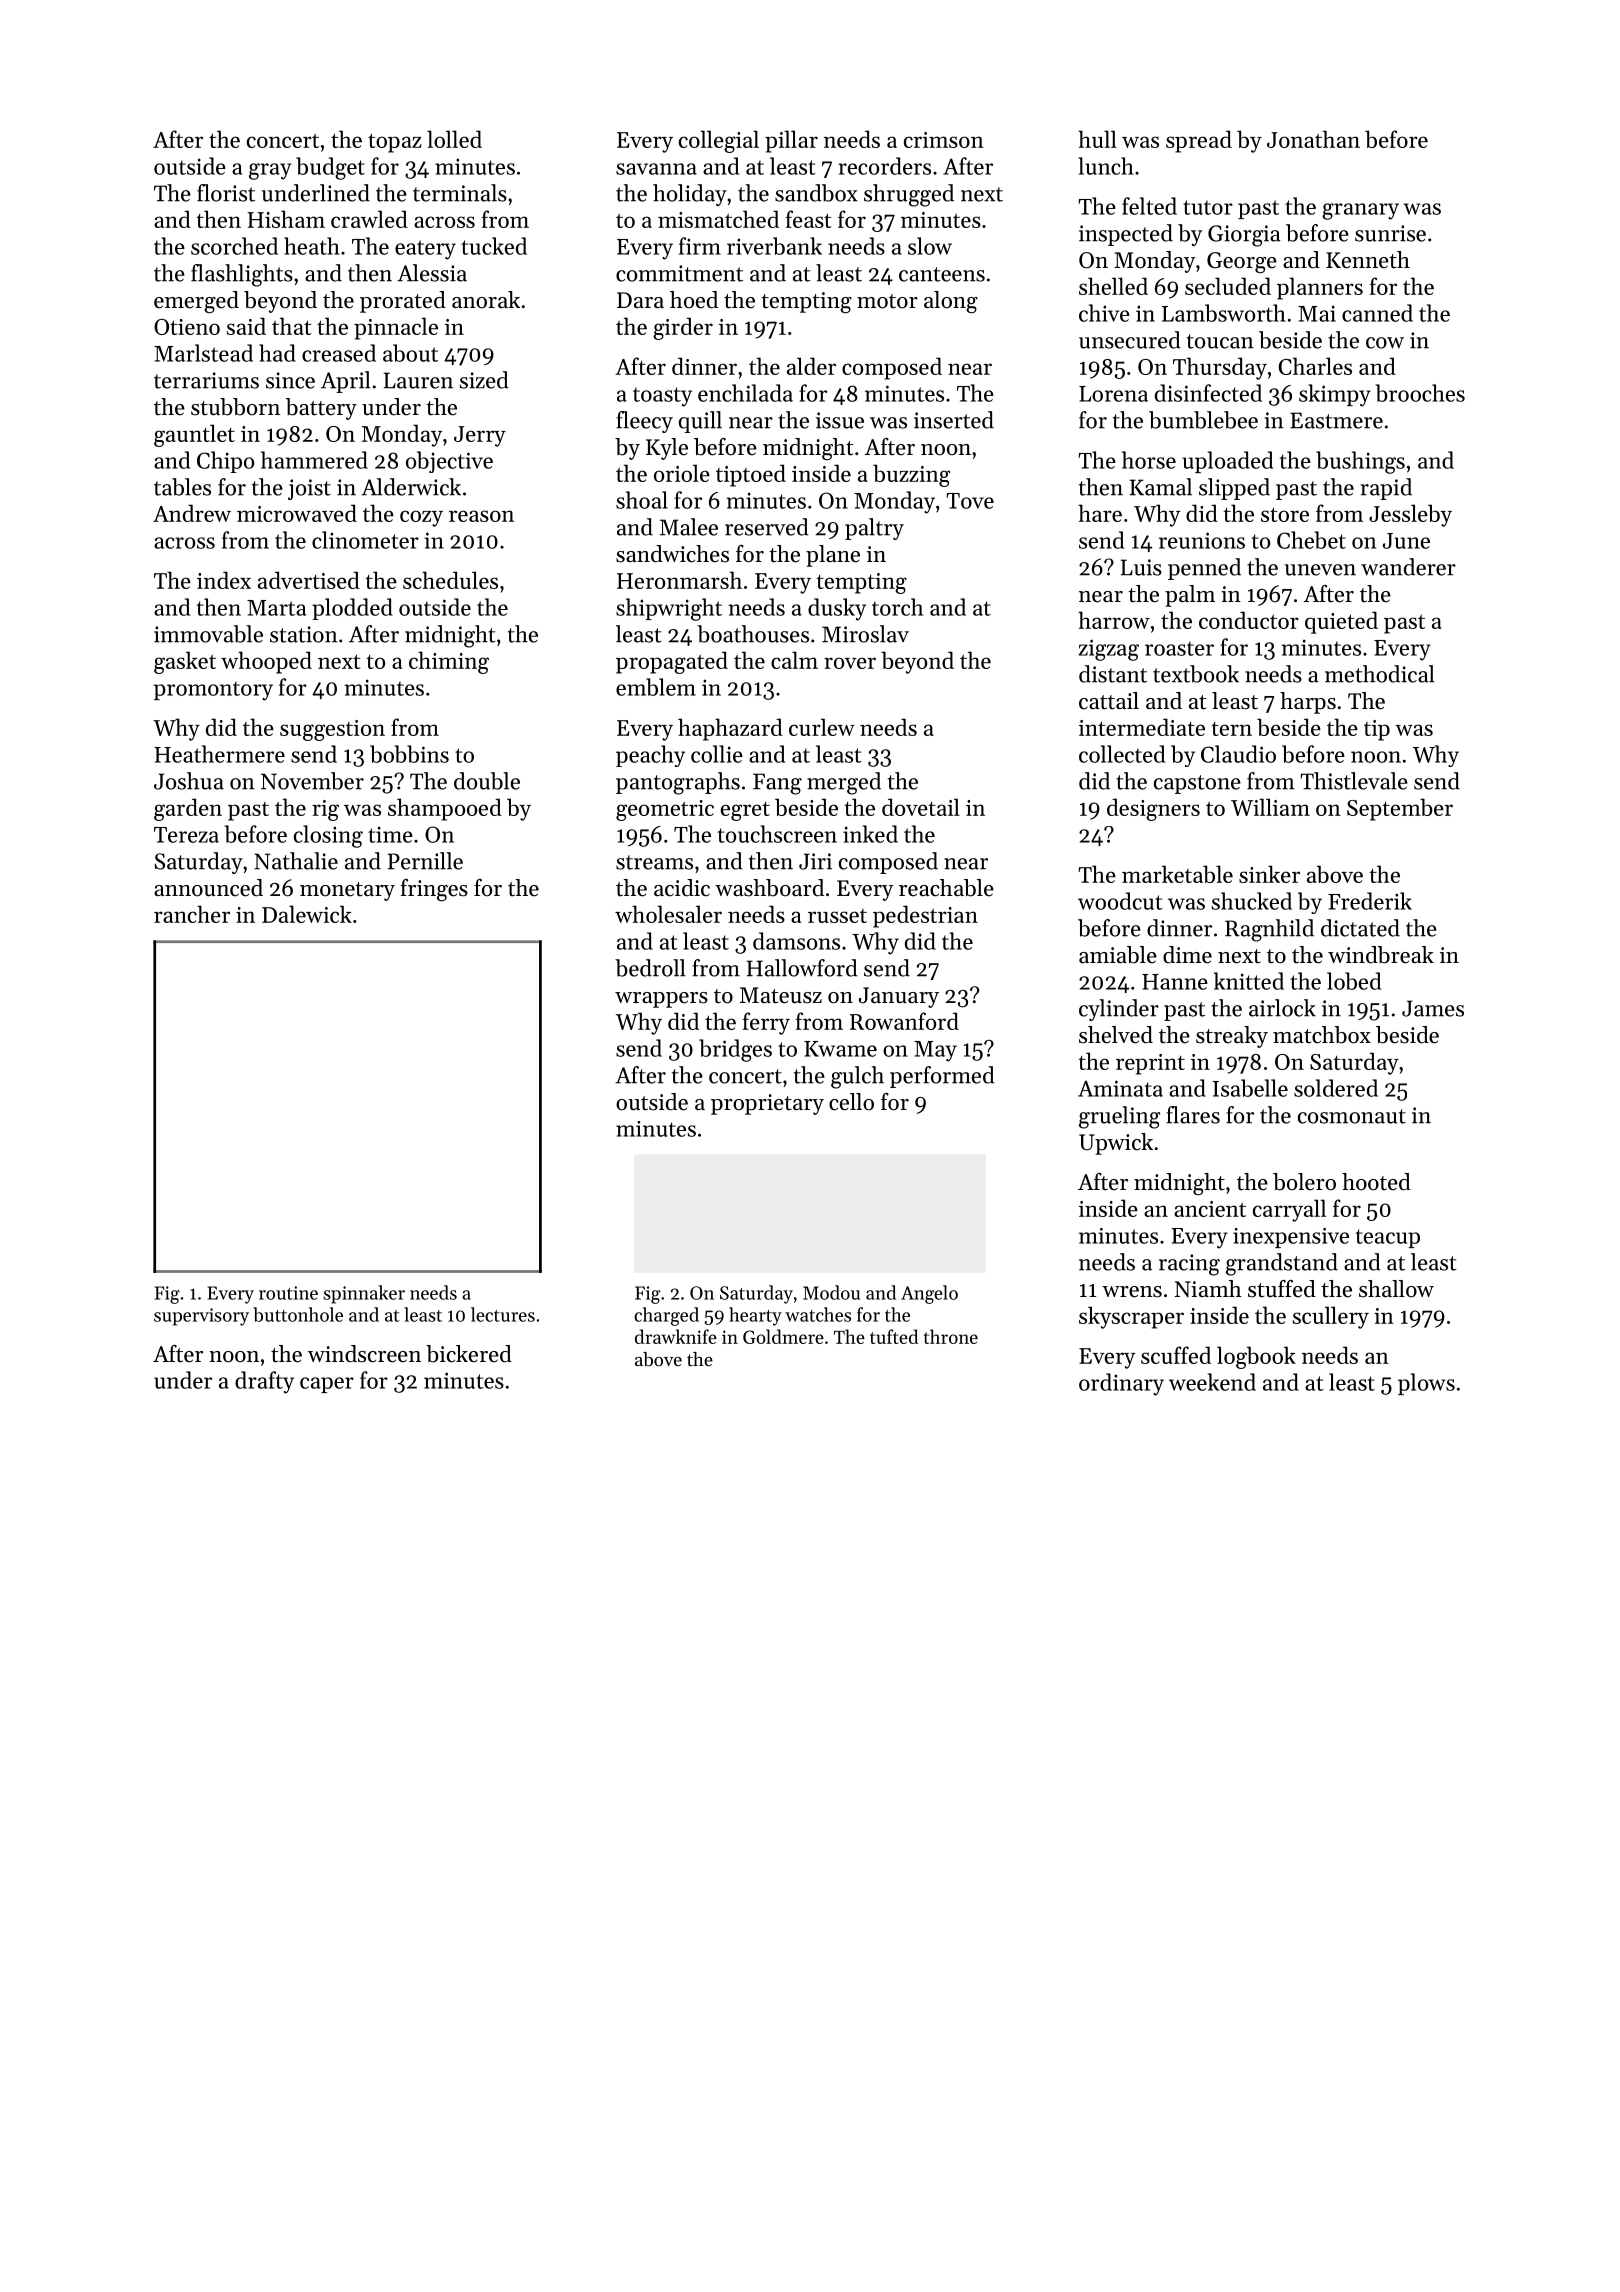 Image resolution: width=1620 pixels, height=2292 pixels. What do you see at coordinates (192, 513) in the page?
I see `Andrew` at bounding box center [192, 513].
